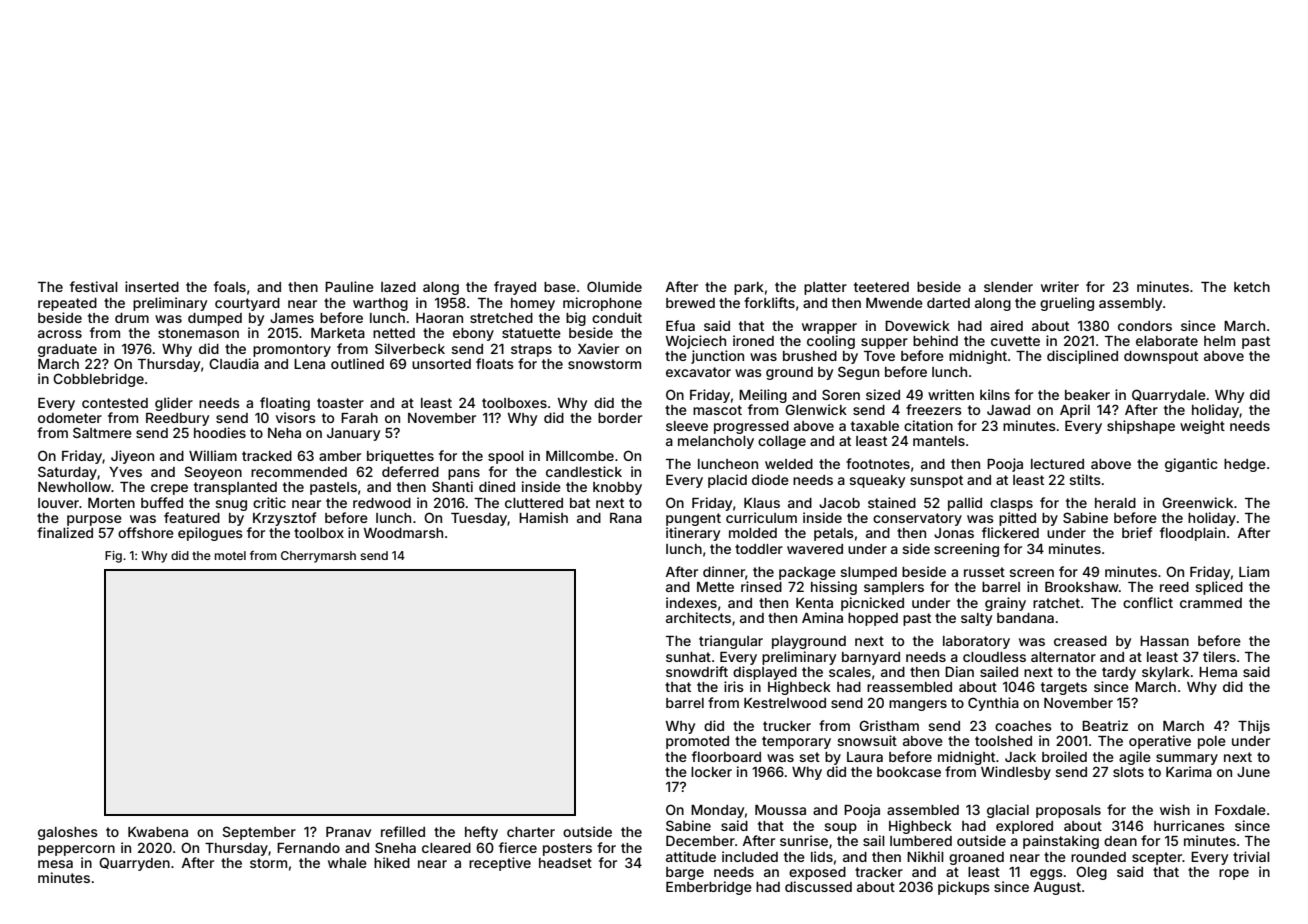  Describe the element at coordinates (749, 288) in the document. I see `park` at that location.
